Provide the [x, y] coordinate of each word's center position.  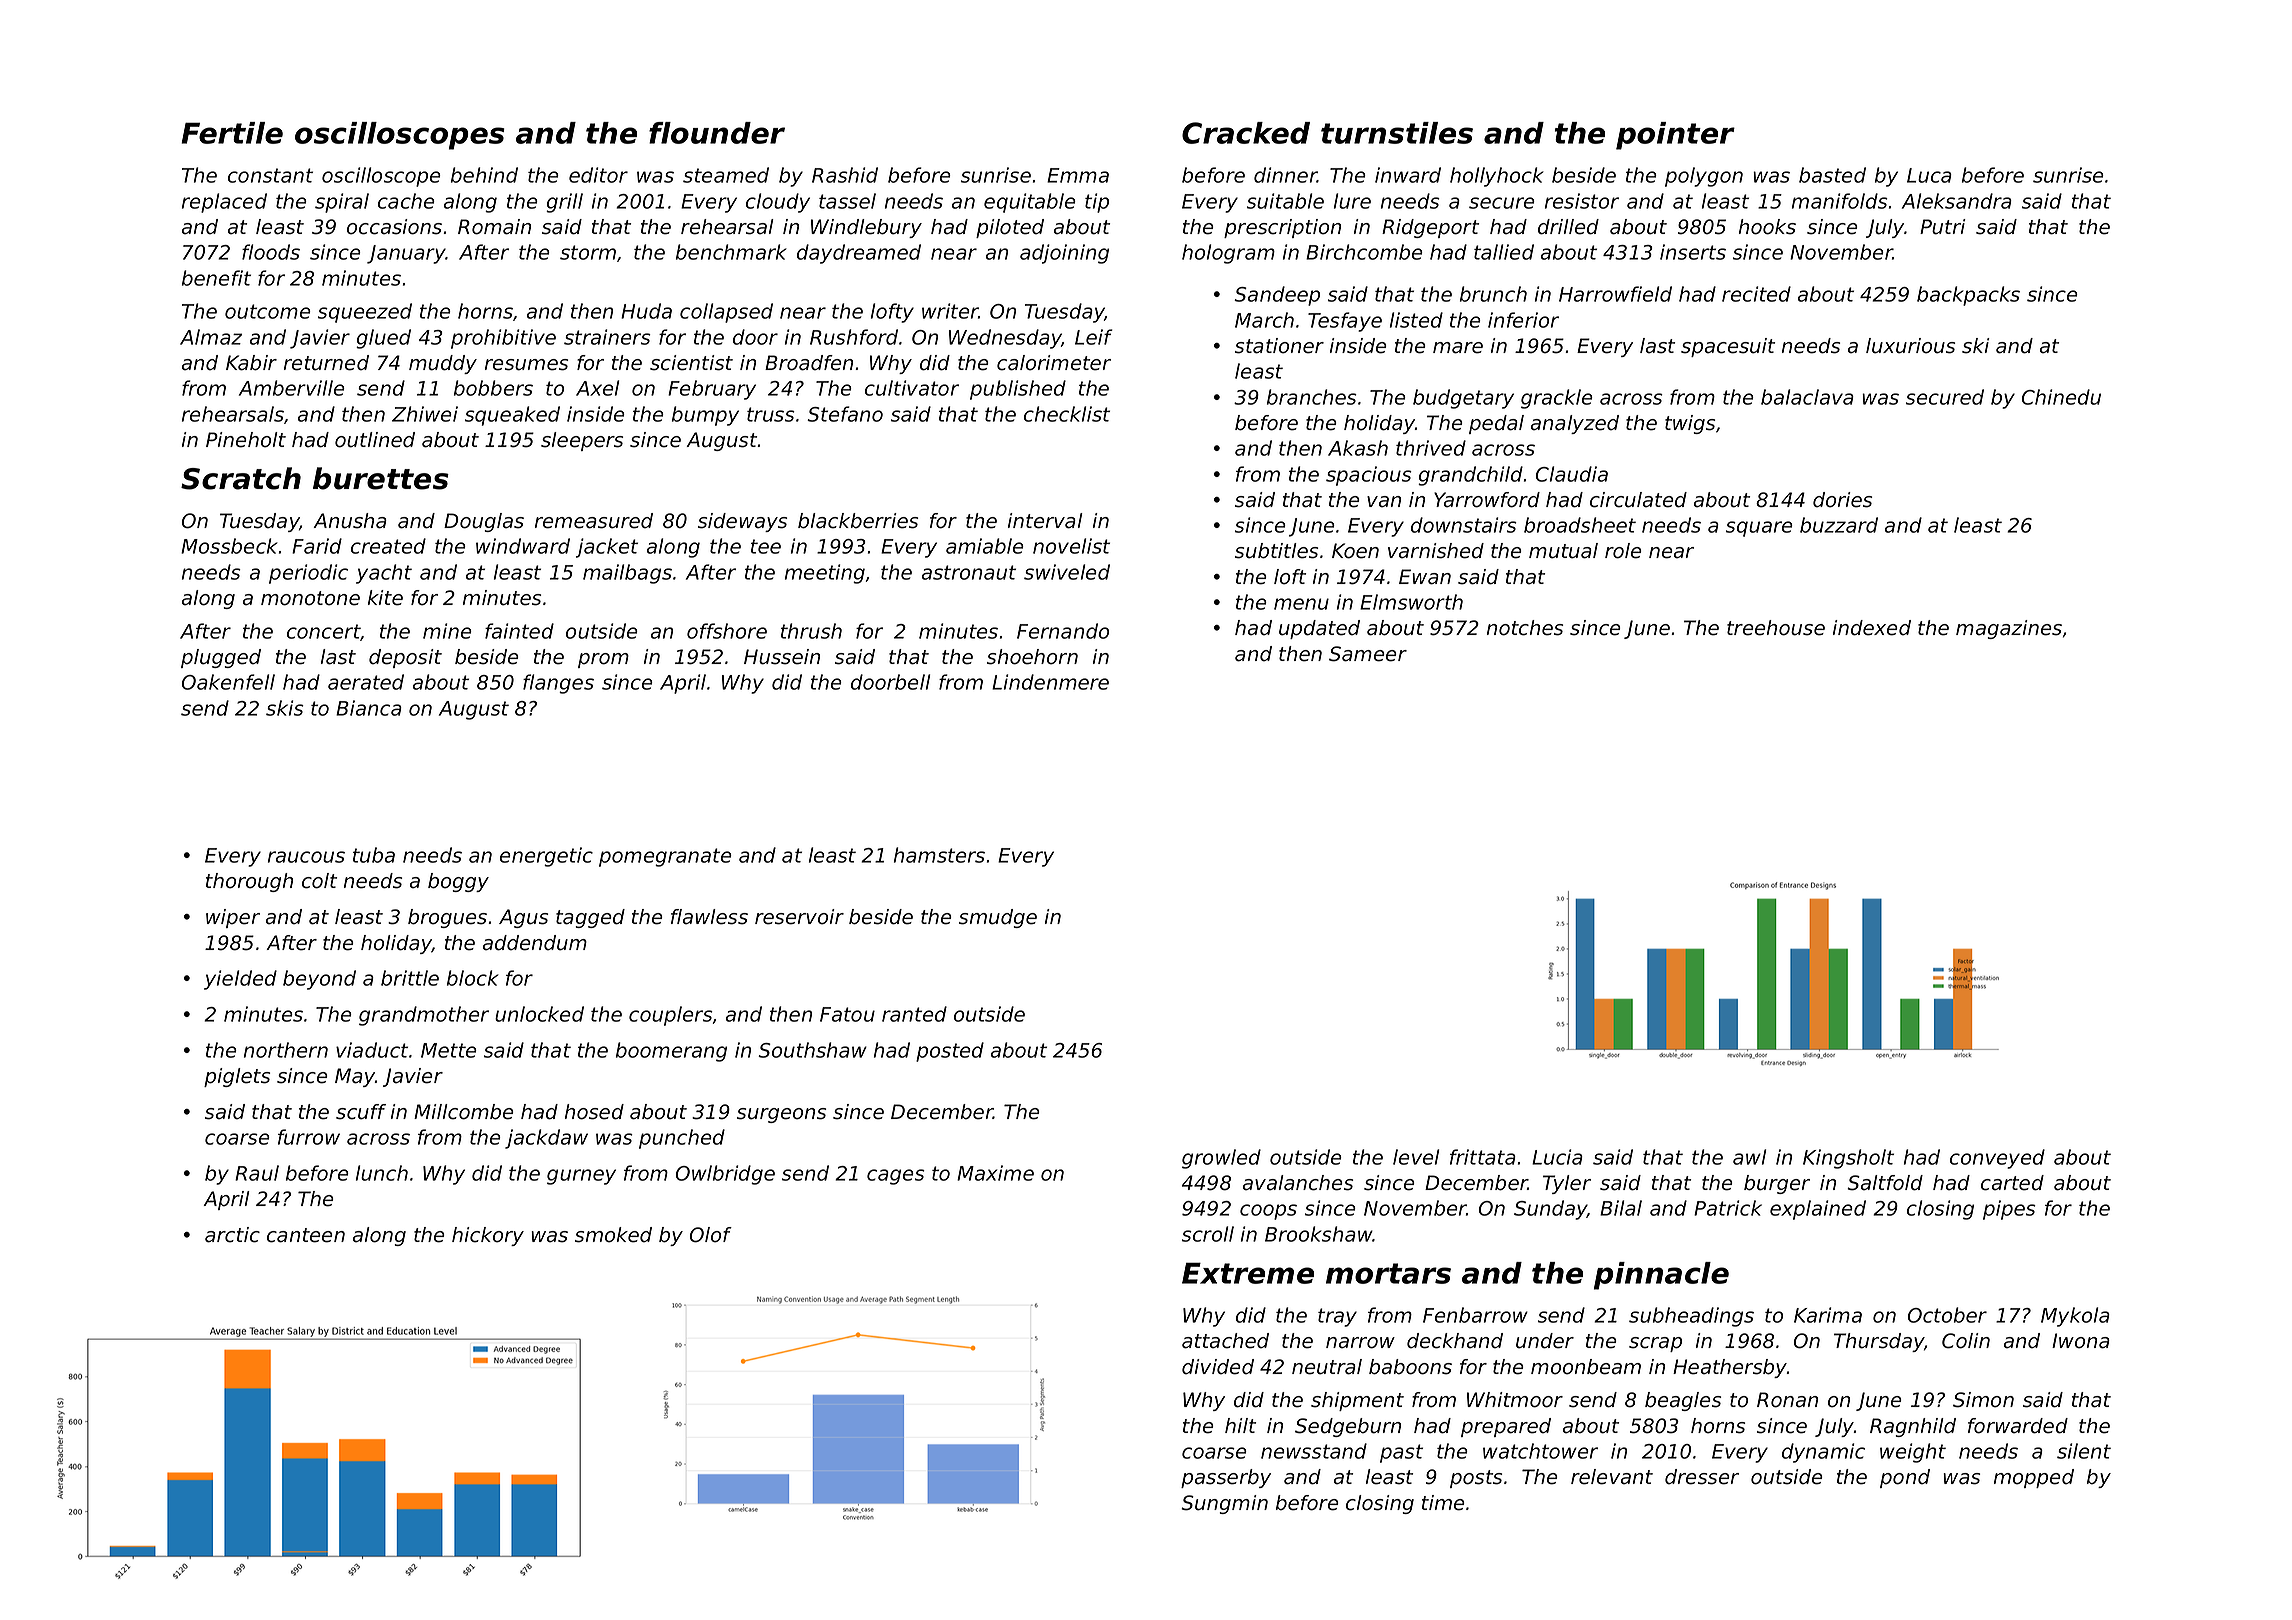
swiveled [1067, 572]
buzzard [1839, 525]
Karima [1828, 1315]
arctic [232, 1235]
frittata [1483, 1157]
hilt [1240, 1425]
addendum [535, 943]
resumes [526, 365]
